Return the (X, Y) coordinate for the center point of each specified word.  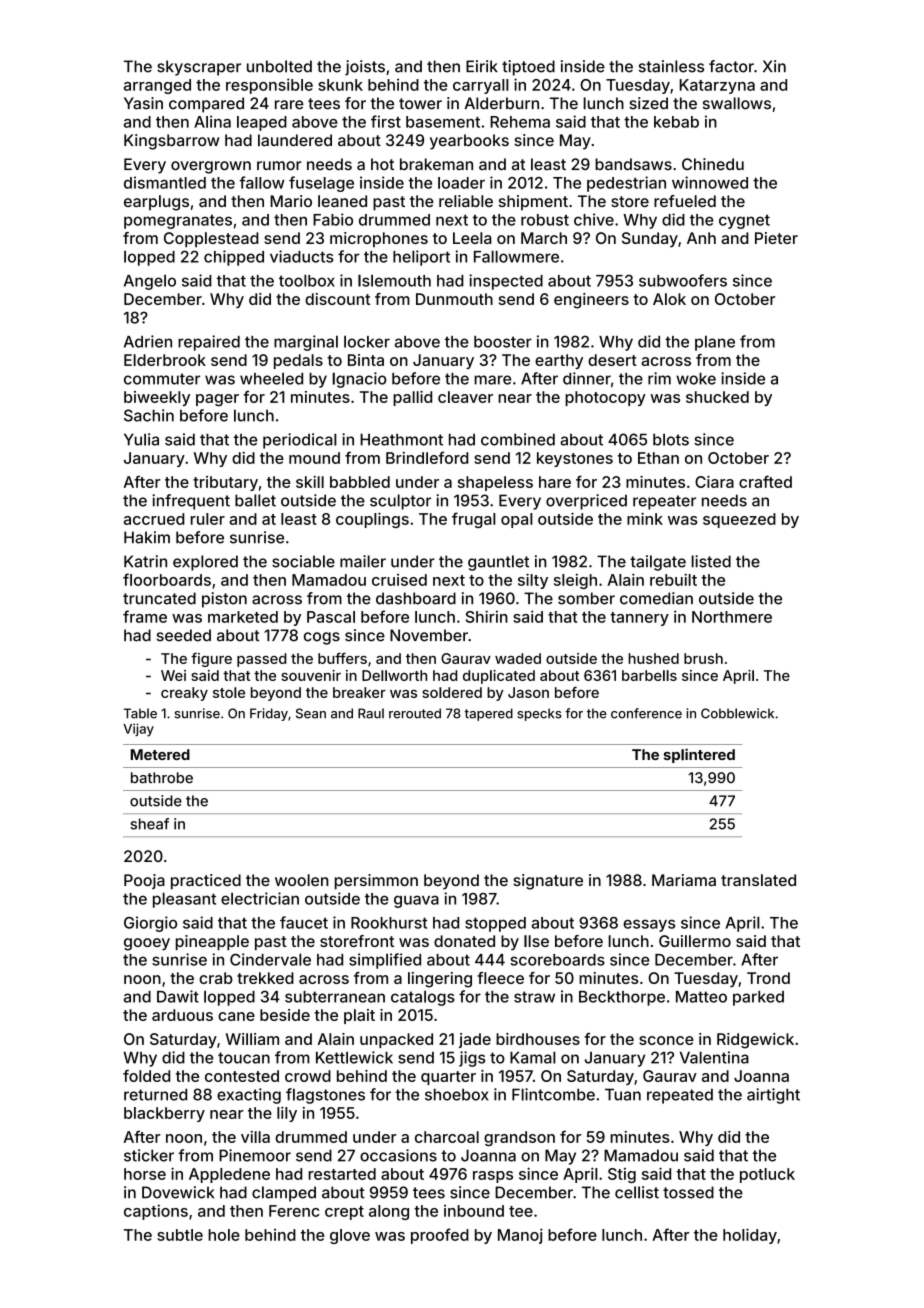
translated (758, 880)
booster (503, 342)
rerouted (415, 713)
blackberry (164, 1114)
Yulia (141, 439)
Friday (269, 714)
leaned (342, 201)
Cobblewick (737, 713)
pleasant (184, 900)
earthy (559, 361)
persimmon (376, 882)
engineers (591, 301)
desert (612, 360)
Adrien (148, 341)
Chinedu (713, 164)
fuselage (321, 184)
